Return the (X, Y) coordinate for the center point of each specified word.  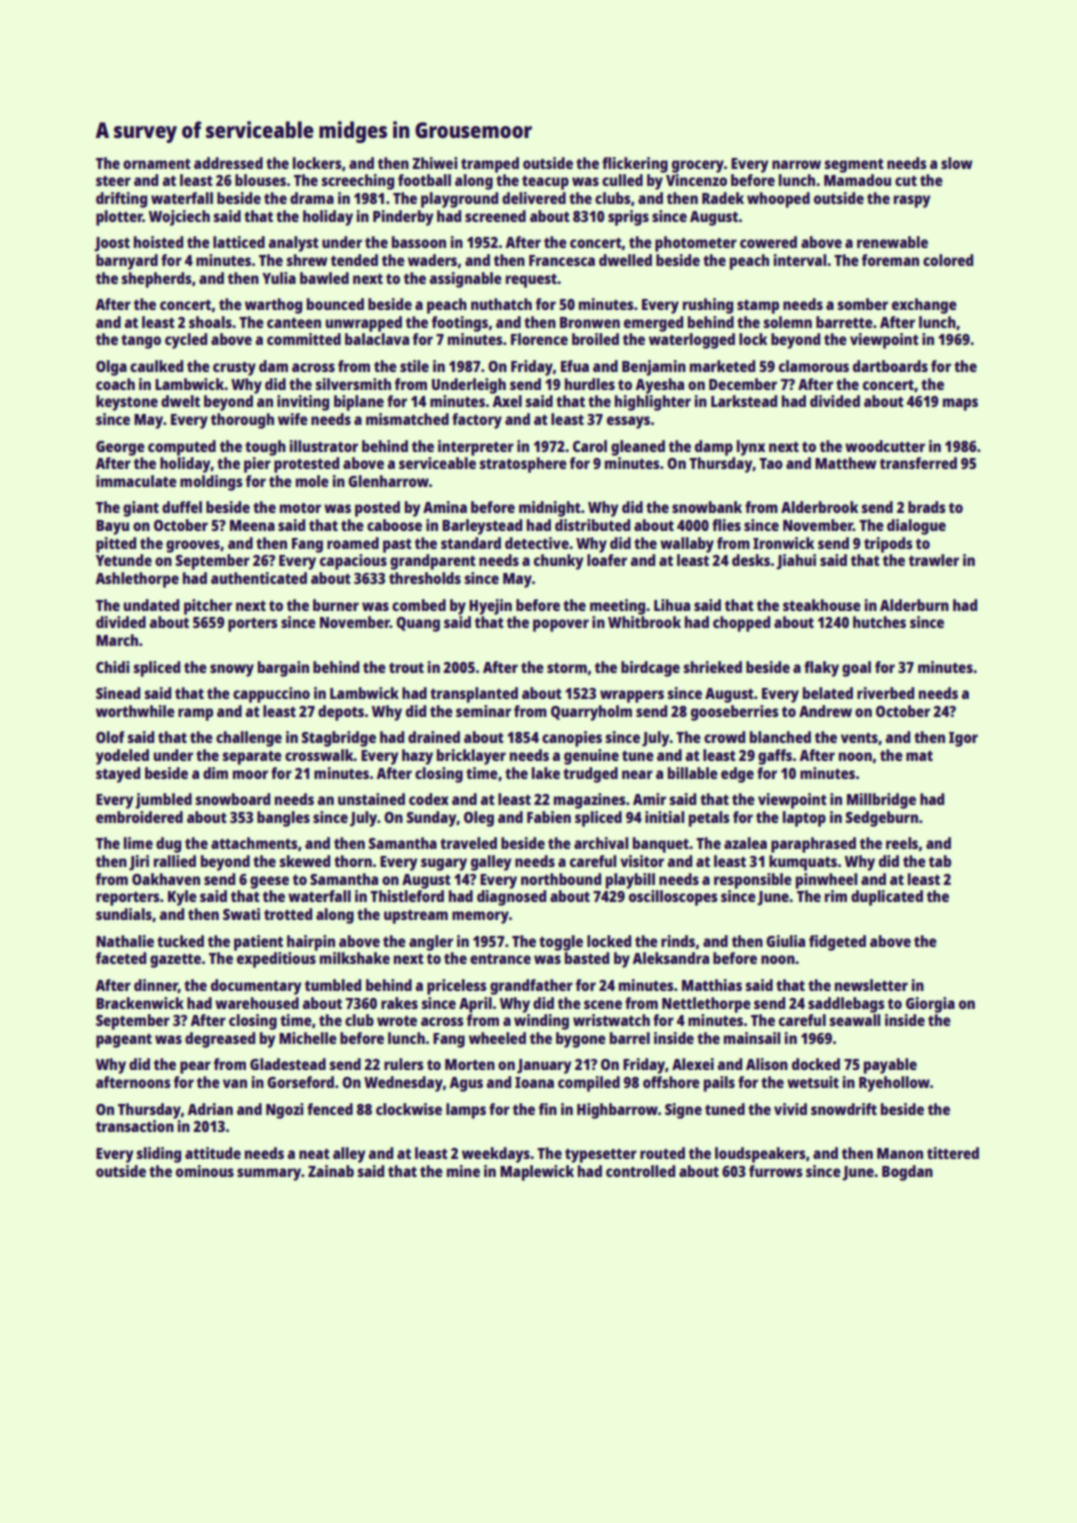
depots (341, 713)
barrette (844, 322)
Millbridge (881, 801)
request (531, 281)
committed (304, 339)
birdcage (650, 669)
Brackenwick (140, 1003)
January (544, 1066)
